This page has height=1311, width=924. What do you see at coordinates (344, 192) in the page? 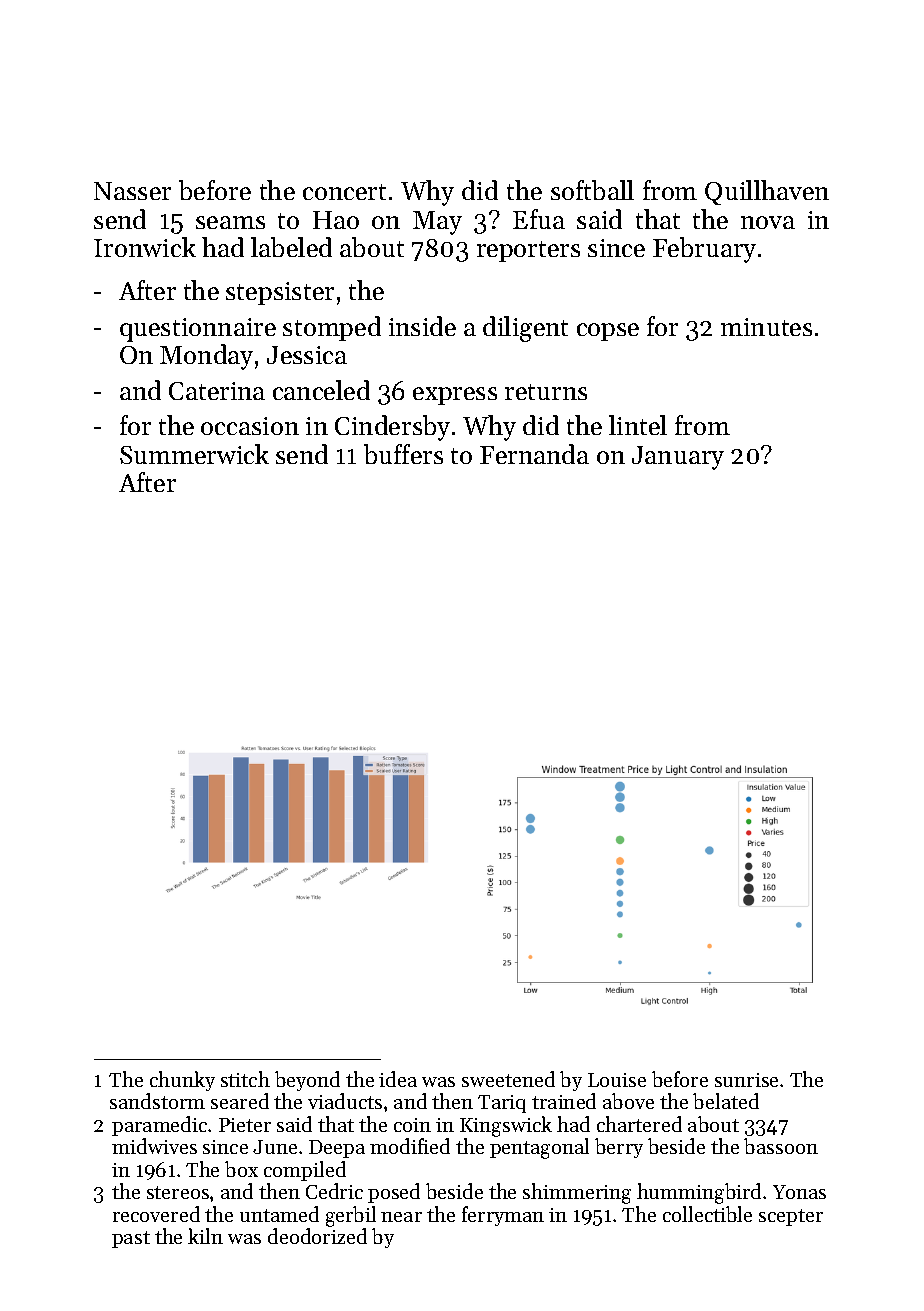
I see `concert` at bounding box center [344, 192].
